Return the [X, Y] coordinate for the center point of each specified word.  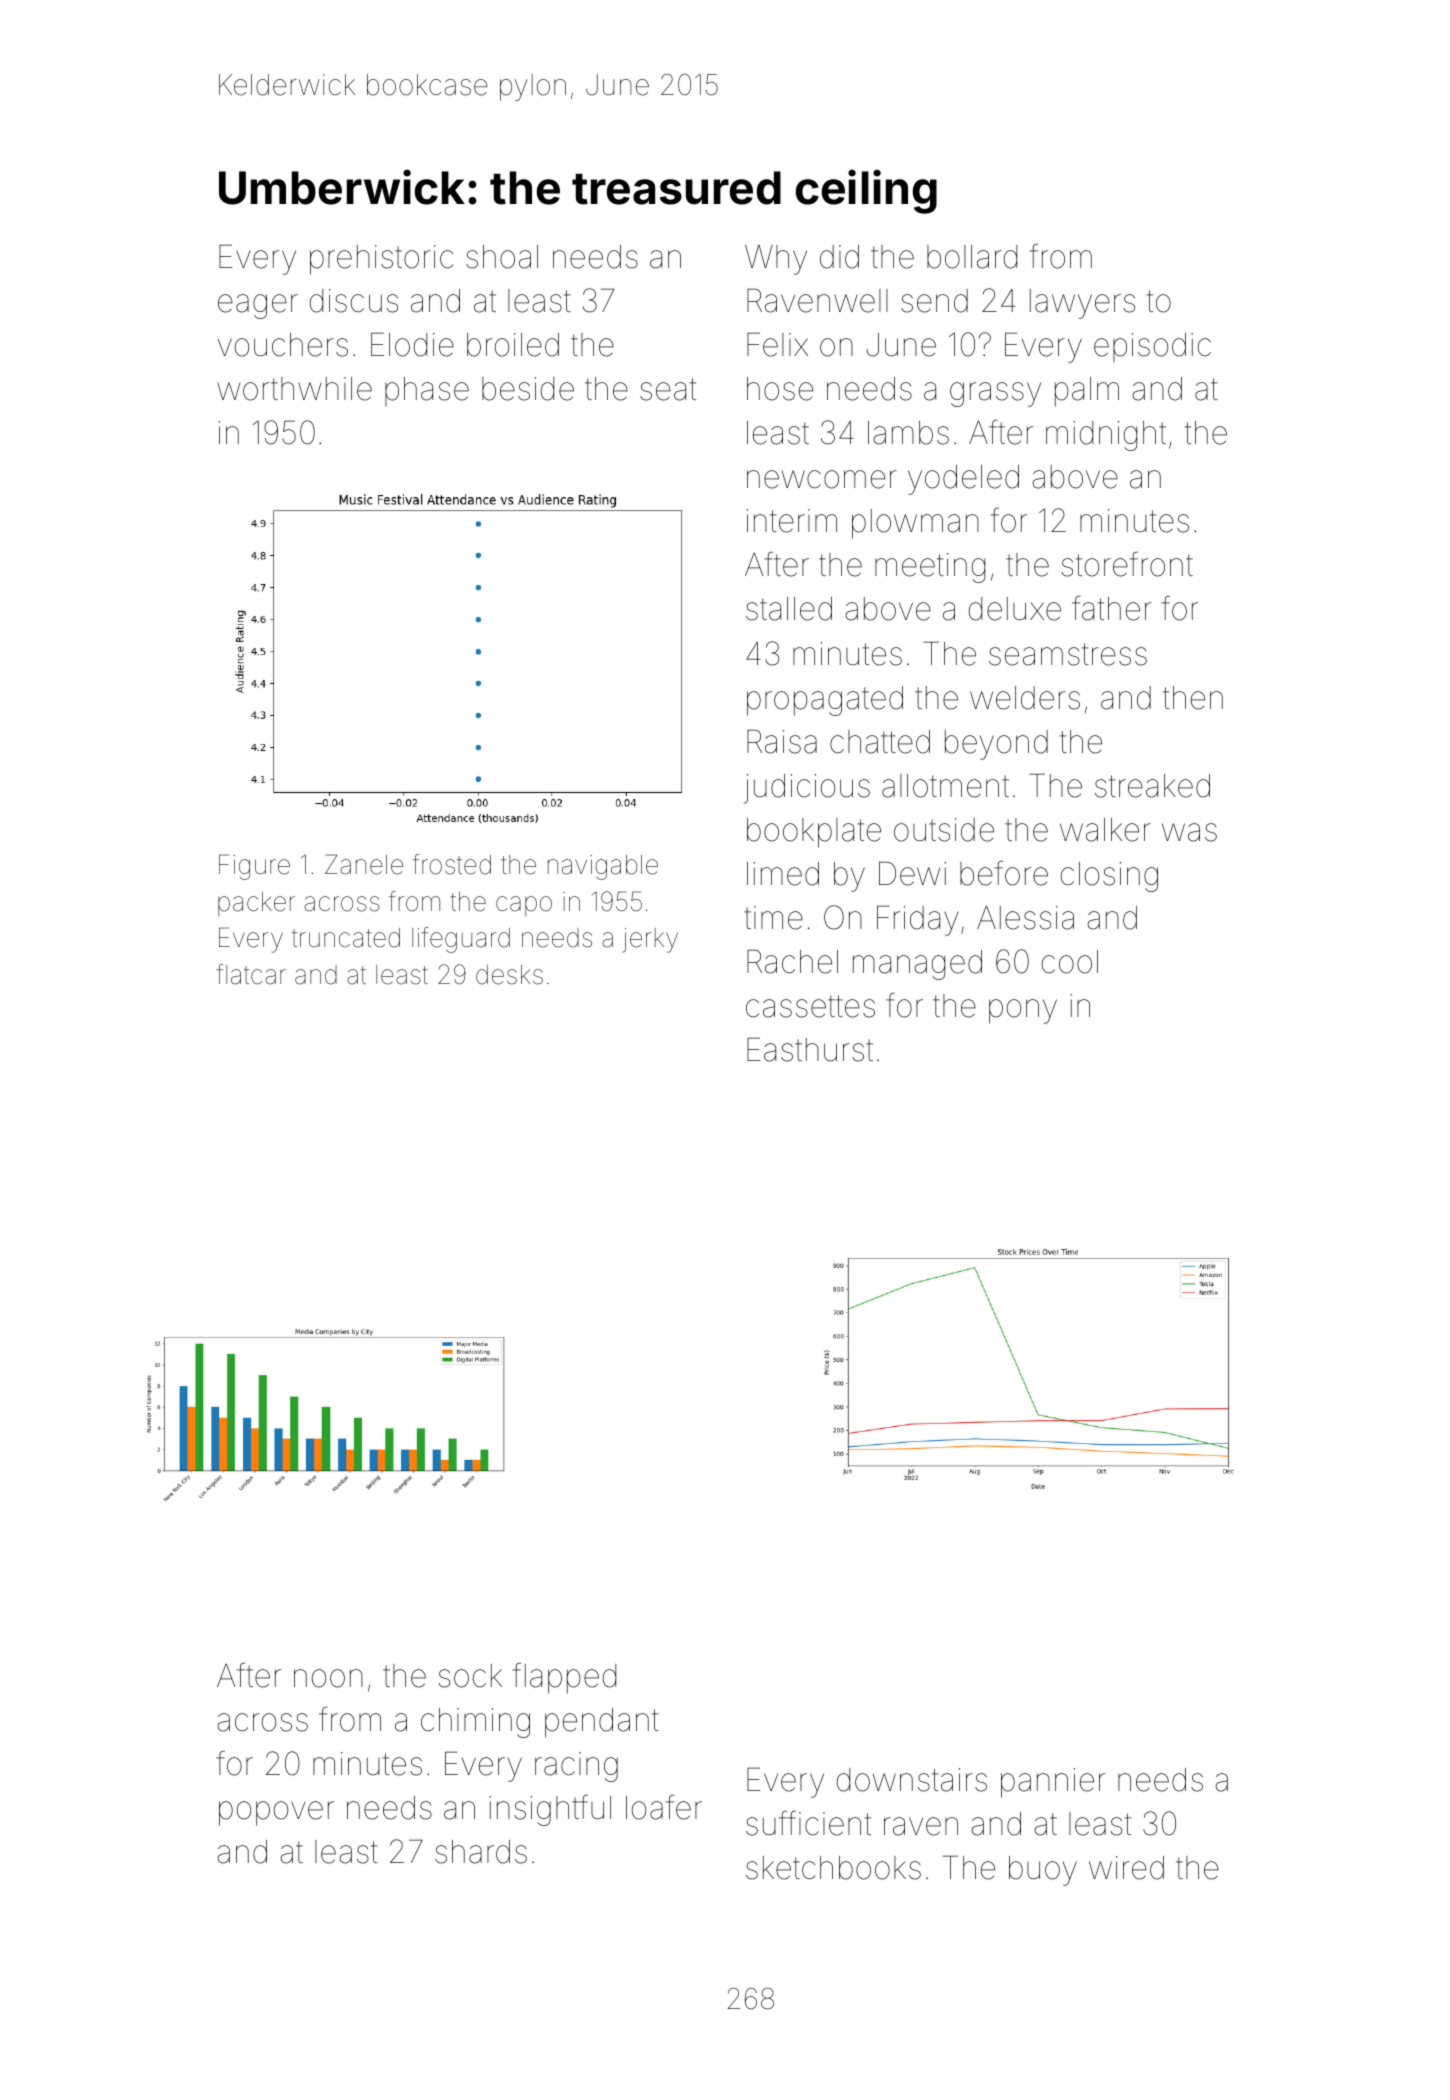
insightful [550, 1810]
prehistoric [381, 260]
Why [776, 260]
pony [1023, 1011]
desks [509, 975]
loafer [664, 1807]
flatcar [251, 974]
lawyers [1082, 304]
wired [1126, 1868]
